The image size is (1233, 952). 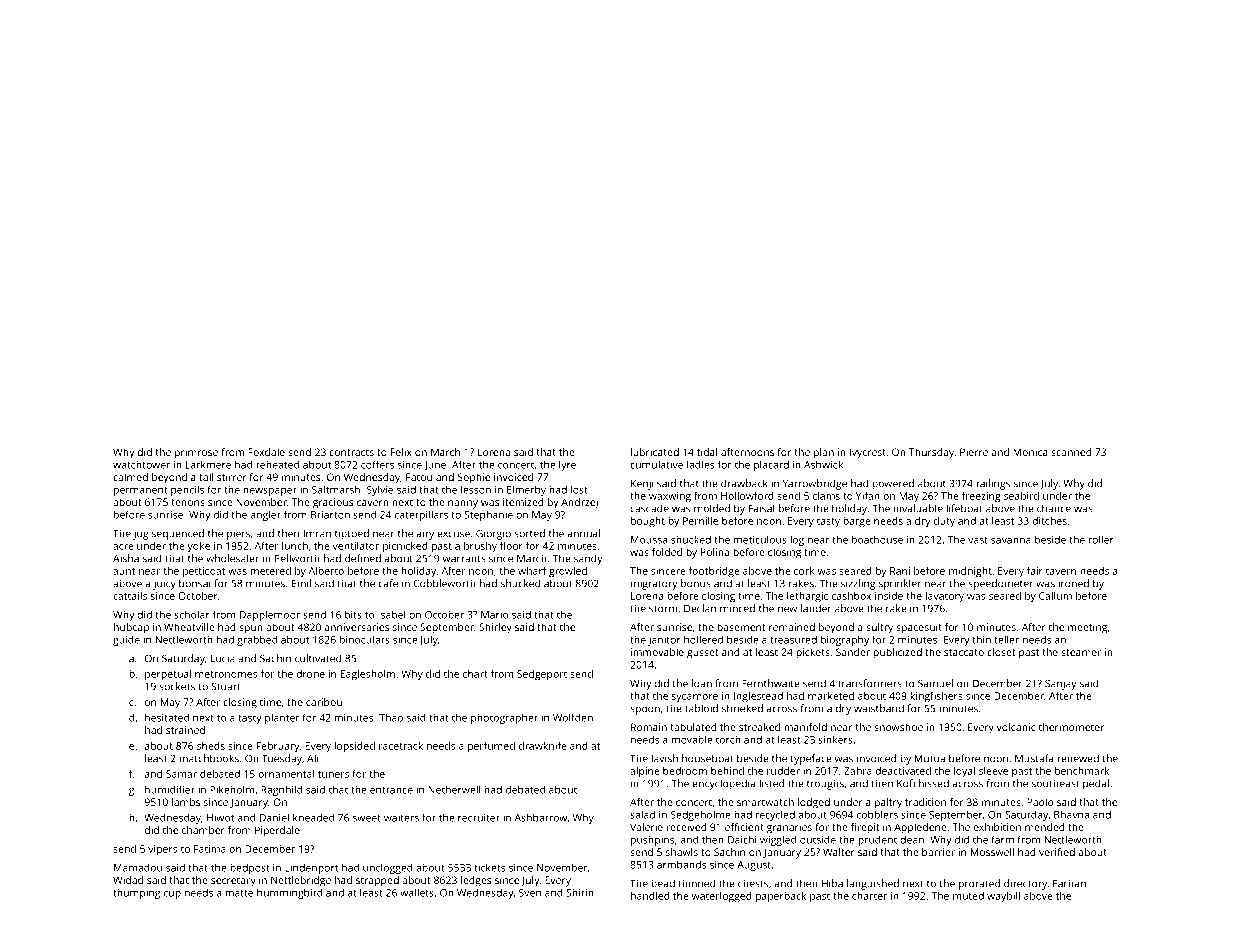 What do you see at coordinates (141, 465) in the screenshot?
I see `watchtower` at bounding box center [141, 465].
